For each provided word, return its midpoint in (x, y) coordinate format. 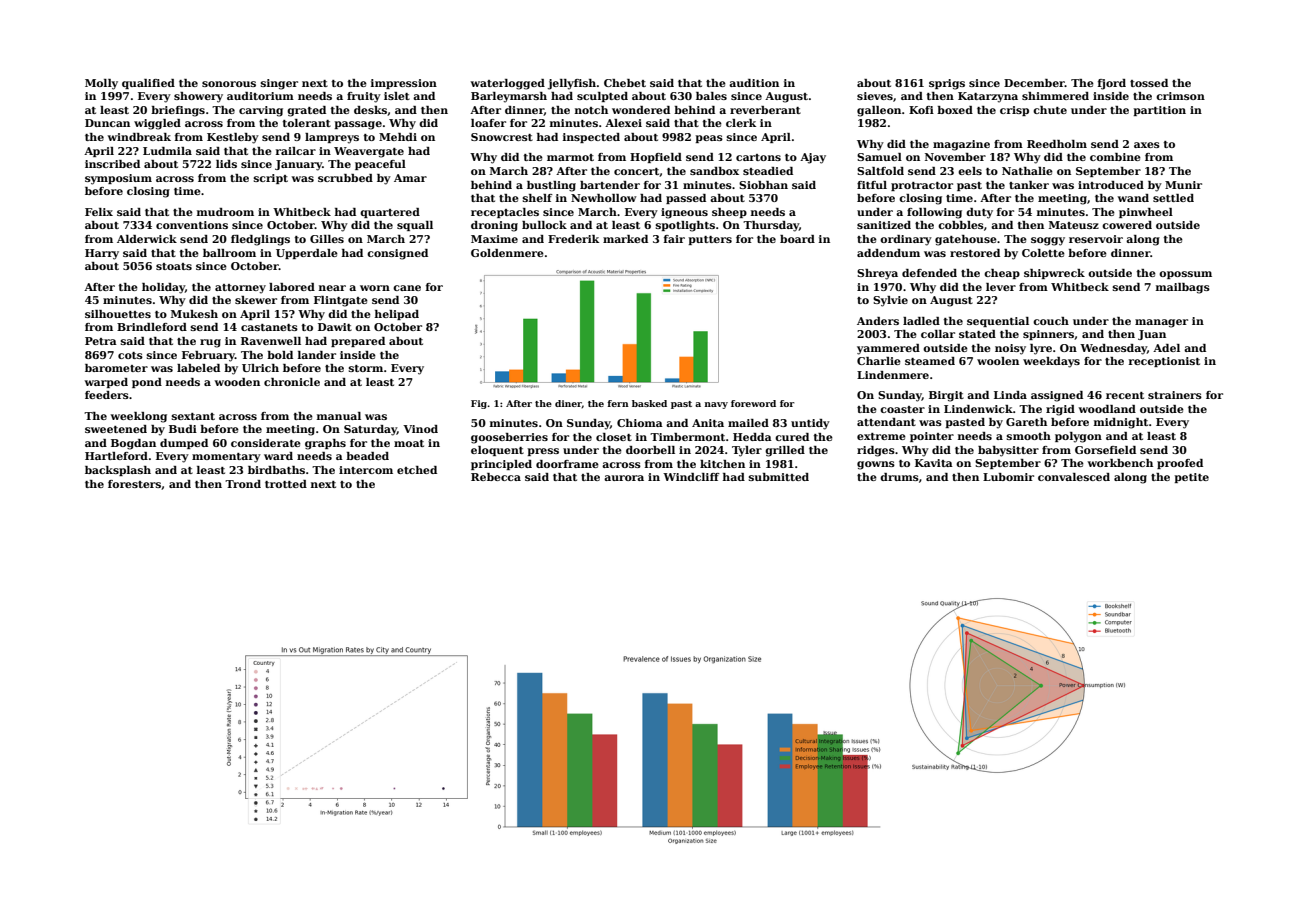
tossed (1149, 83)
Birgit (946, 396)
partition (1160, 111)
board (797, 239)
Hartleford (116, 456)
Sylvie (890, 301)
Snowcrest (502, 137)
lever (1001, 287)
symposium (118, 179)
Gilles (327, 239)
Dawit (335, 327)
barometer (116, 368)
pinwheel (1146, 213)
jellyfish (572, 84)
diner (568, 404)
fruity (364, 97)
